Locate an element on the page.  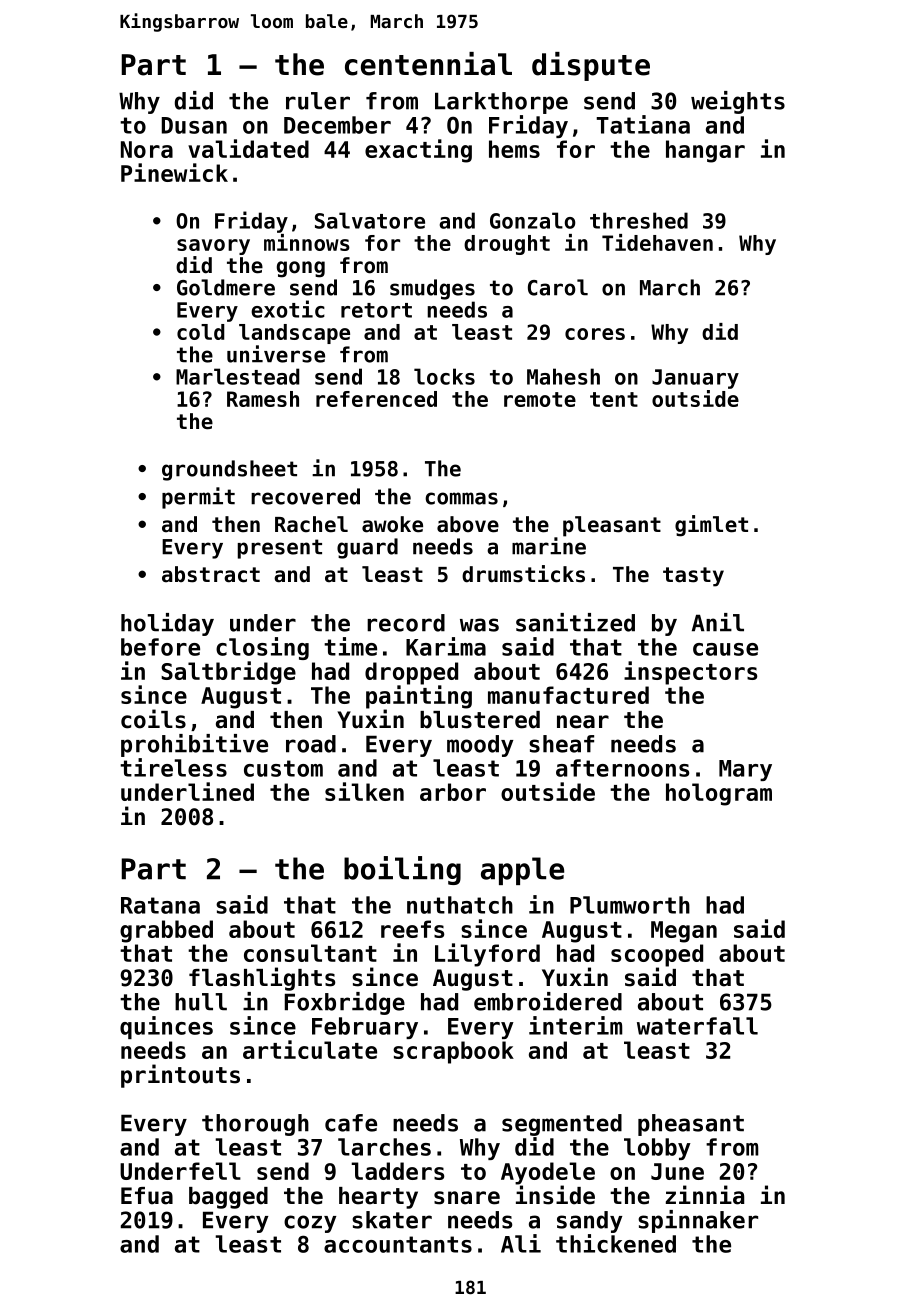
closing is located at coordinates (262, 648).
